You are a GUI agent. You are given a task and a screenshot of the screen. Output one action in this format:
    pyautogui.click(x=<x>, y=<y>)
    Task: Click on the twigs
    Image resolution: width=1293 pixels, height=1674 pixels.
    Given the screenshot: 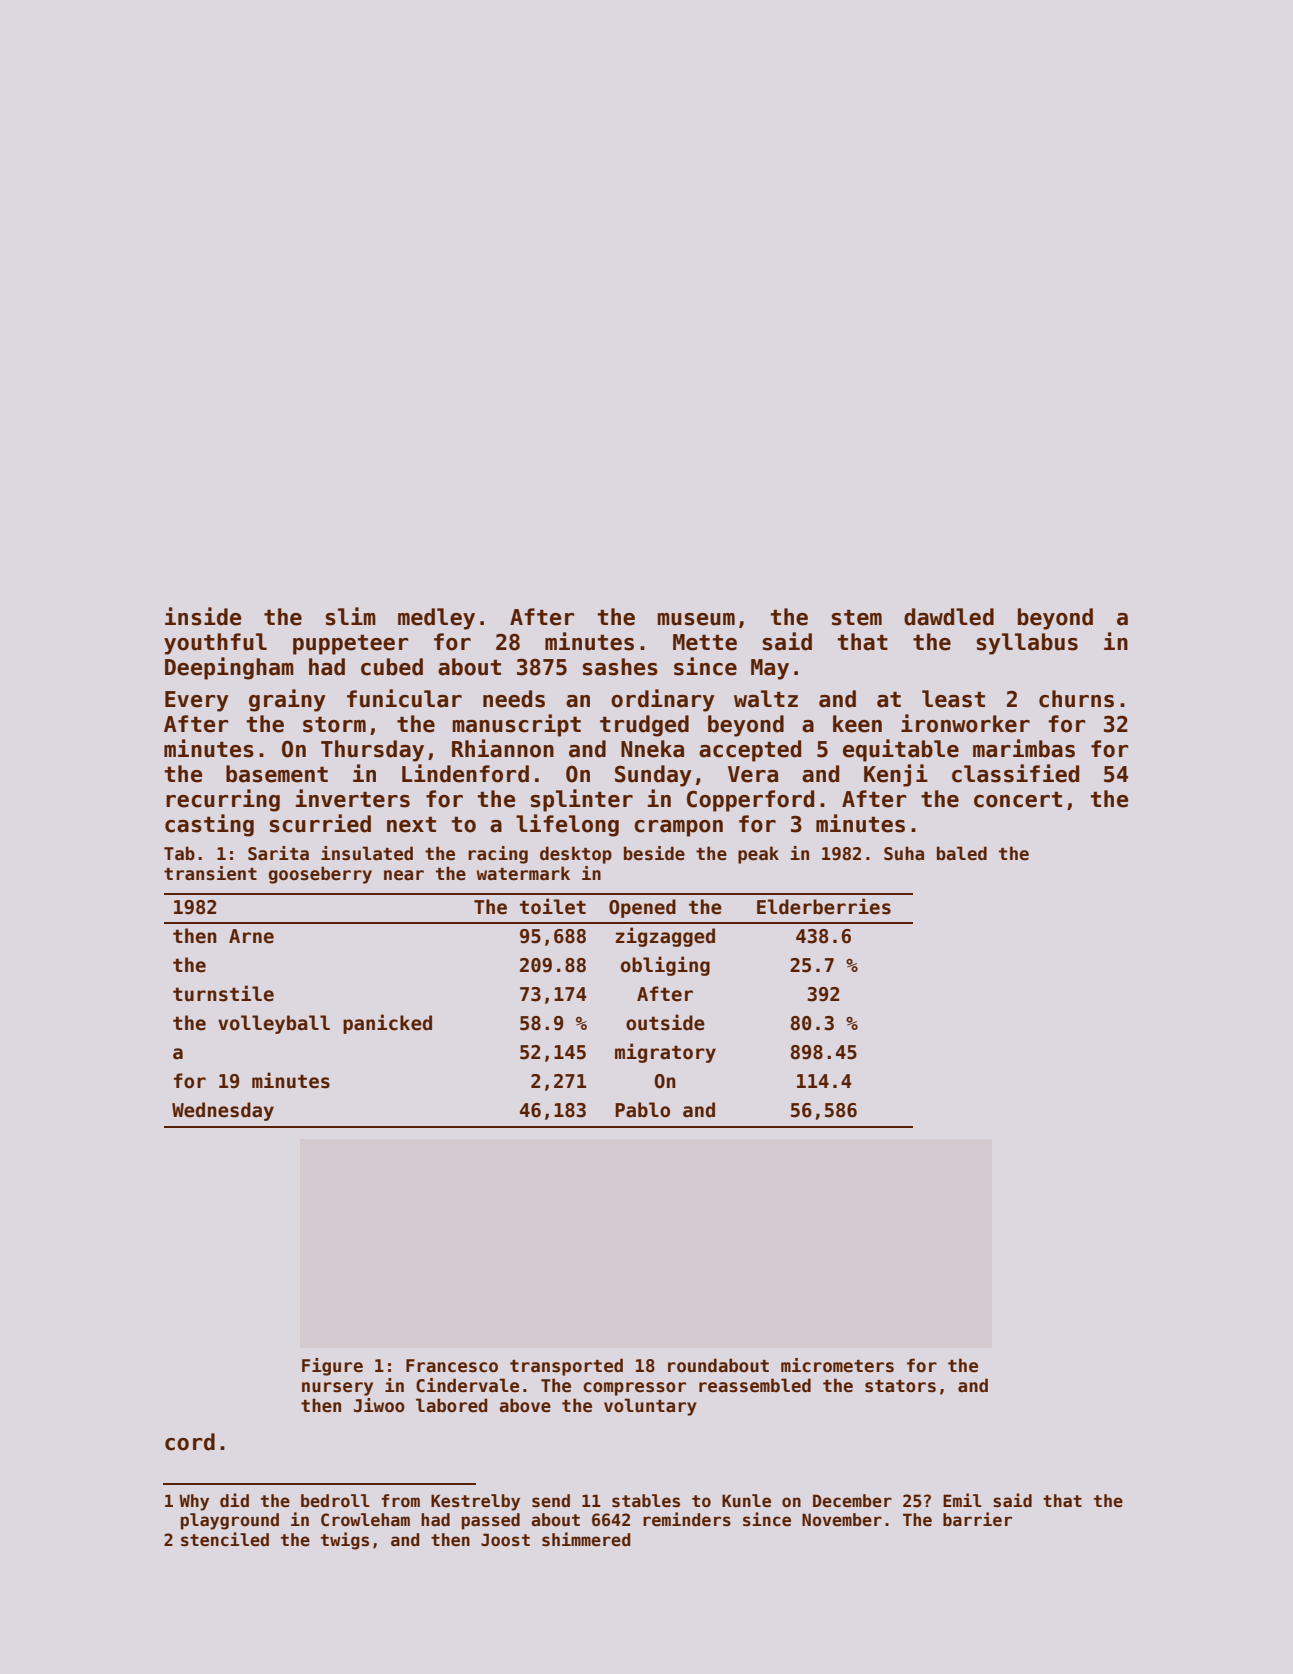 What is the action you would take?
    pyautogui.click(x=345, y=1541)
